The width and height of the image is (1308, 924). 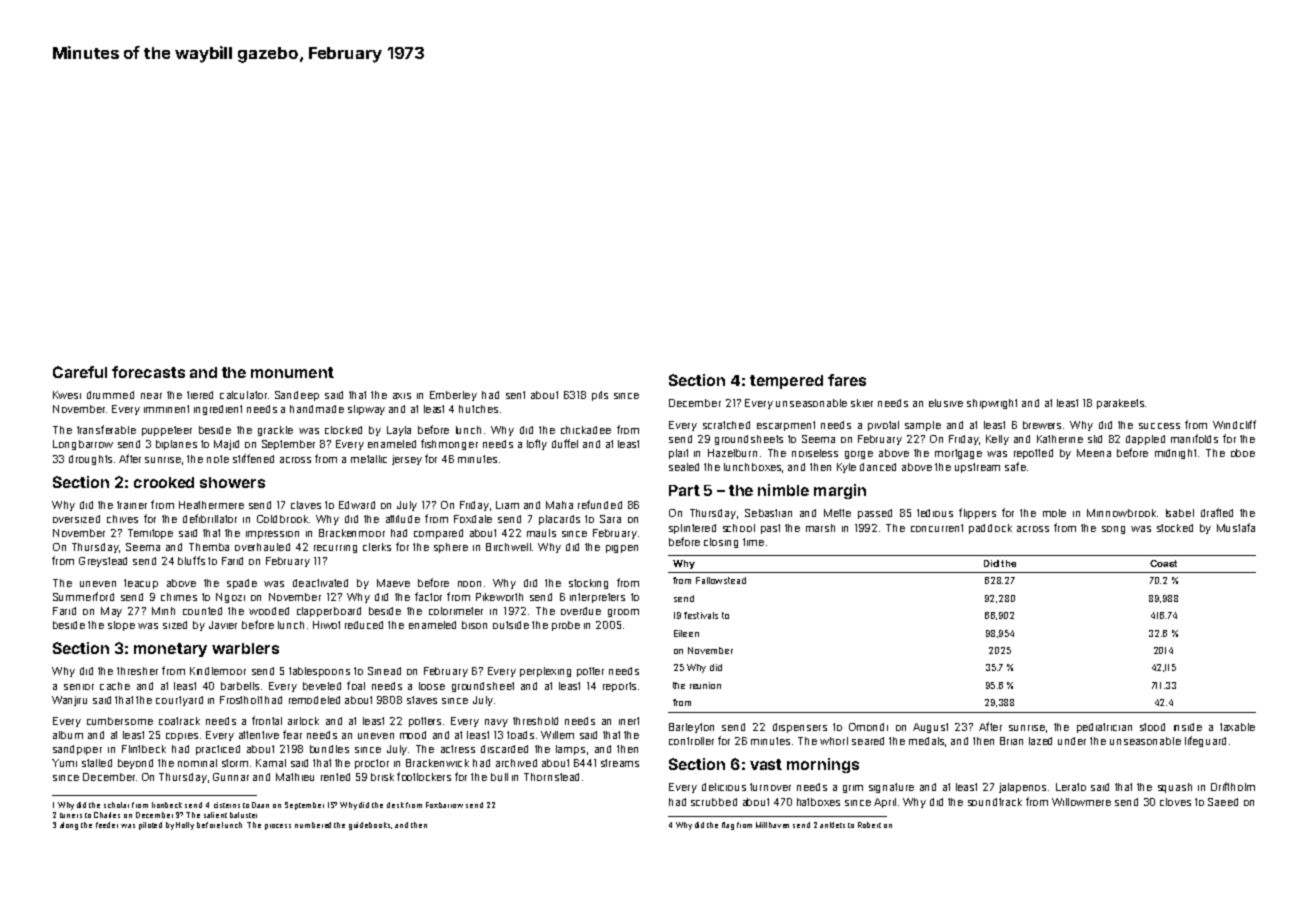 What do you see at coordinates (691, 728) in the image?
I see `Barleyton` at bounding box center [691, 728].
